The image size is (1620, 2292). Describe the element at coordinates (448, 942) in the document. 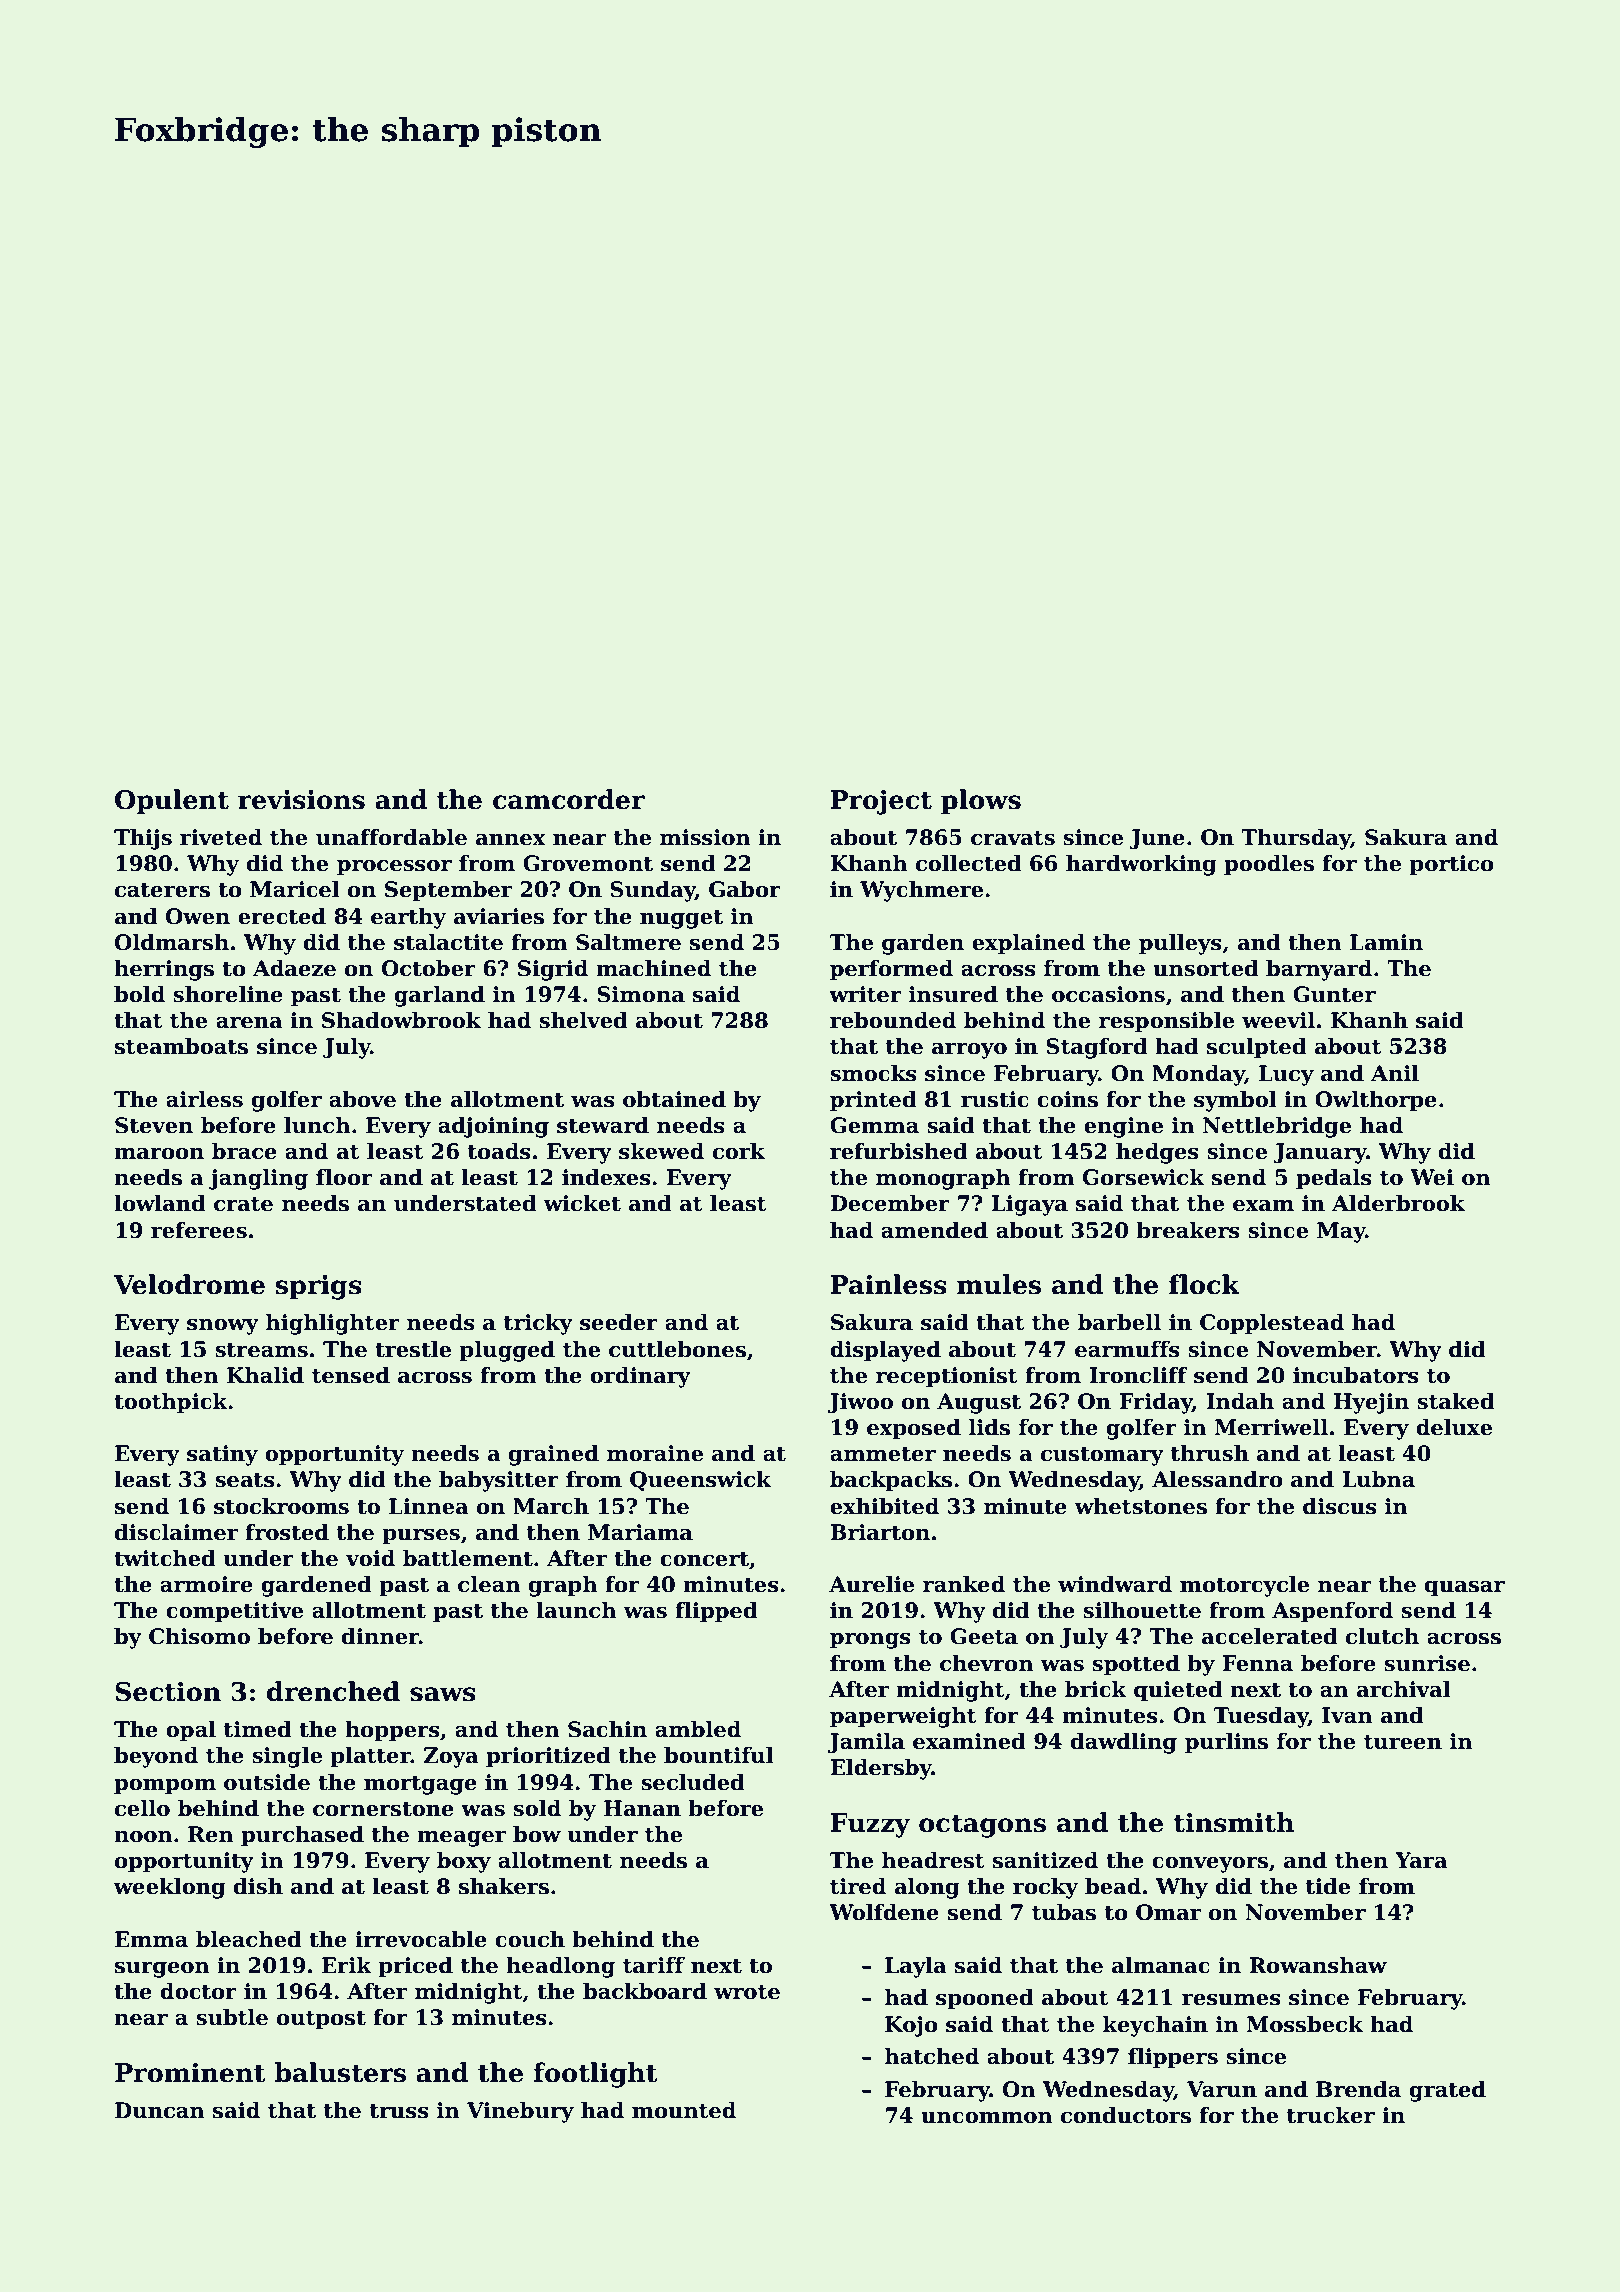

I see `stalactite` at that location.
